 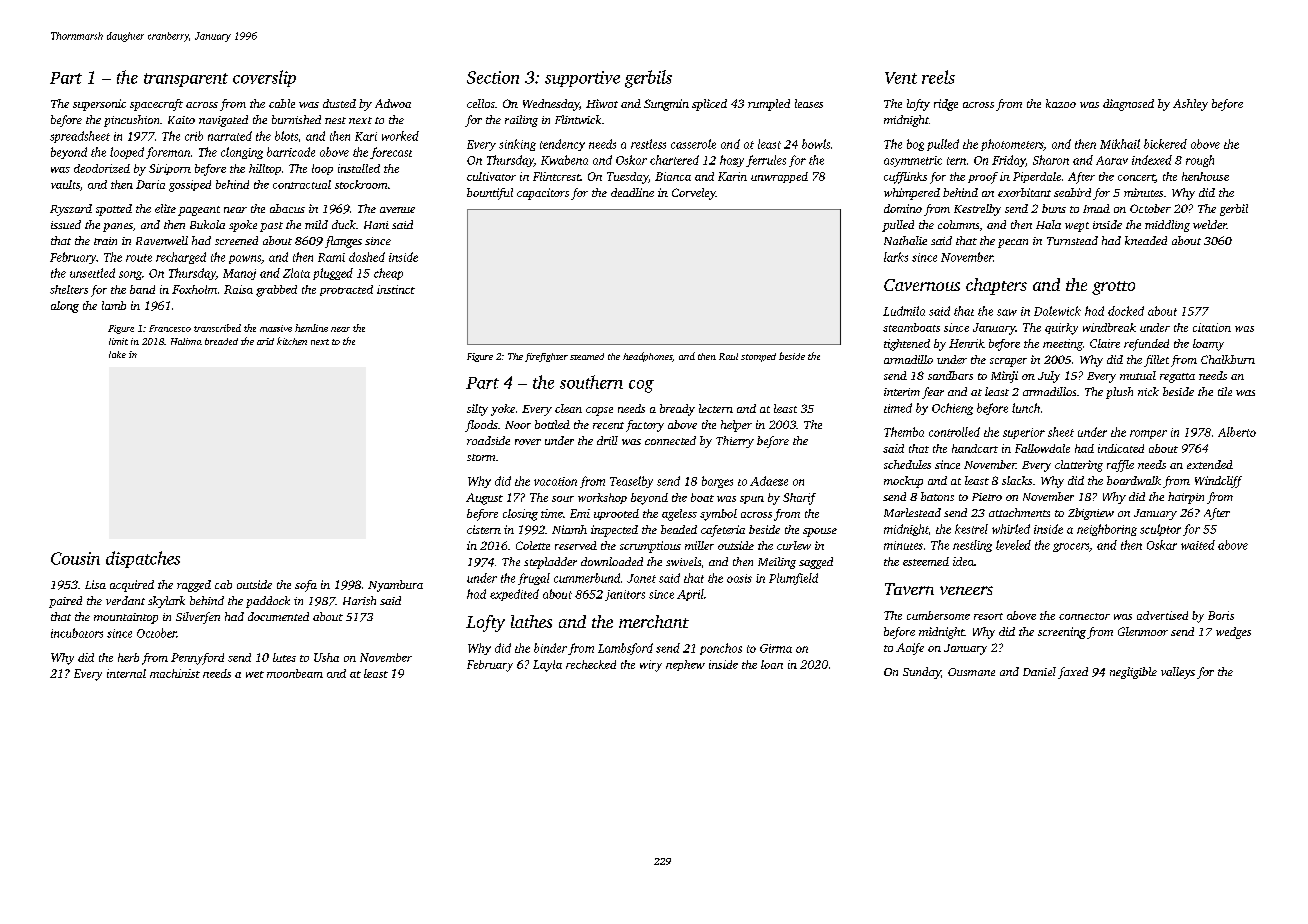 What do you see at coordinates (198, 618) in the page?
I see `Silverfen` at bounding box center [198, 618].
